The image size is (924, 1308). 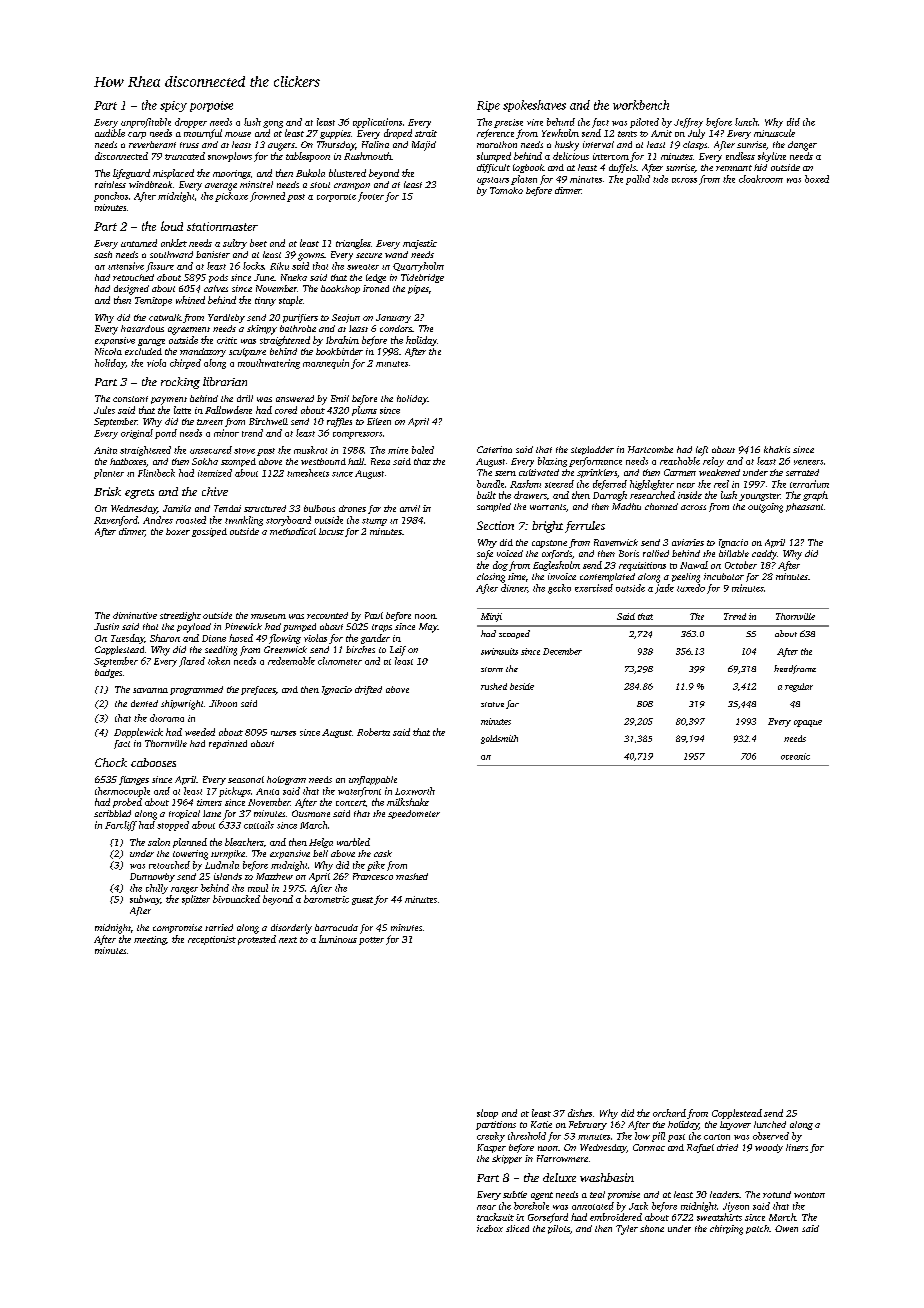 I want to click on majestic, so click(x=420, y=244).
